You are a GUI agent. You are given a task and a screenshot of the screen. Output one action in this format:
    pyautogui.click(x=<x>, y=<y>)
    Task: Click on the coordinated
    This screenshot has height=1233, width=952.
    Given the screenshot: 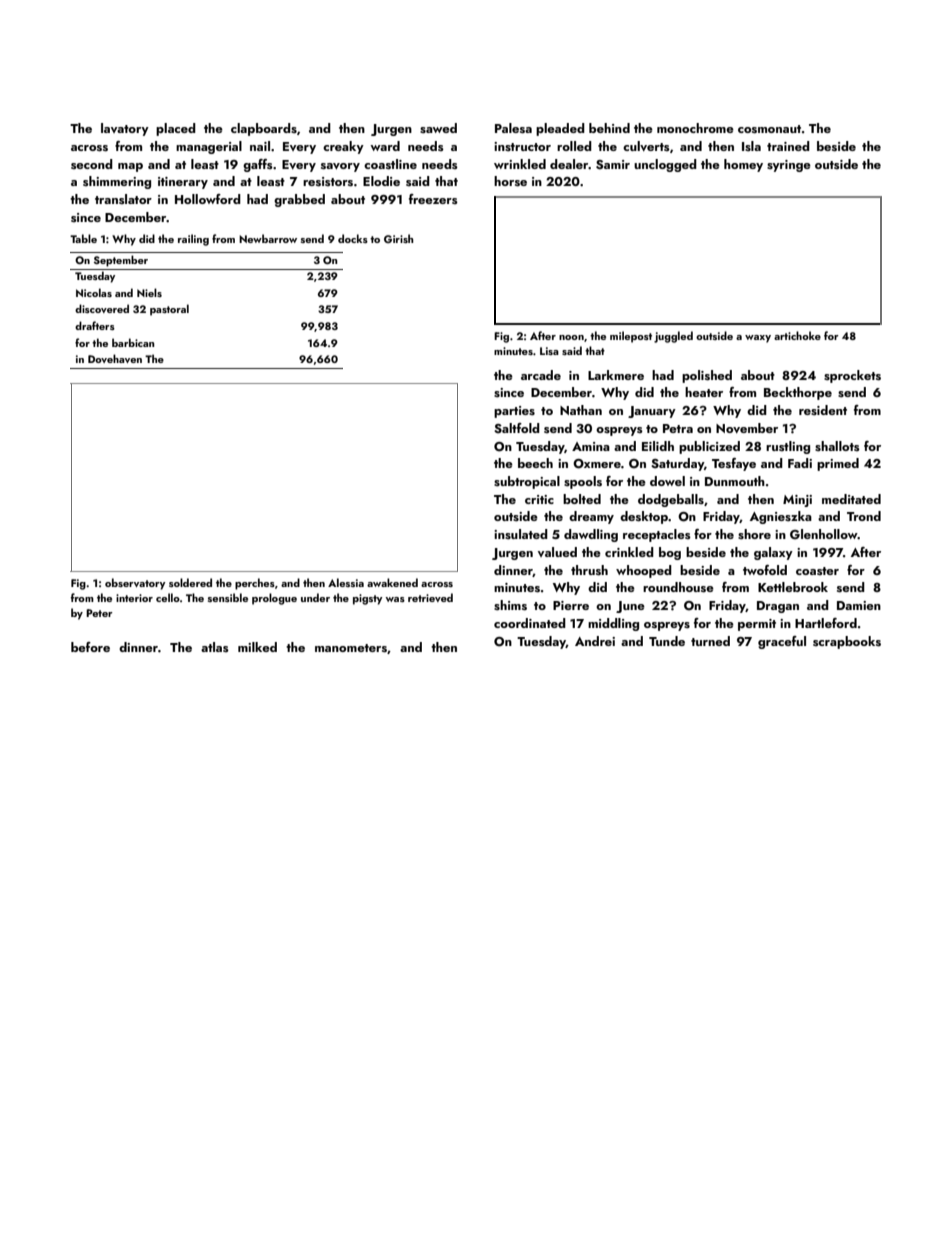 What is the action you would take?
    pyautogui.click(x=530, y=623)
